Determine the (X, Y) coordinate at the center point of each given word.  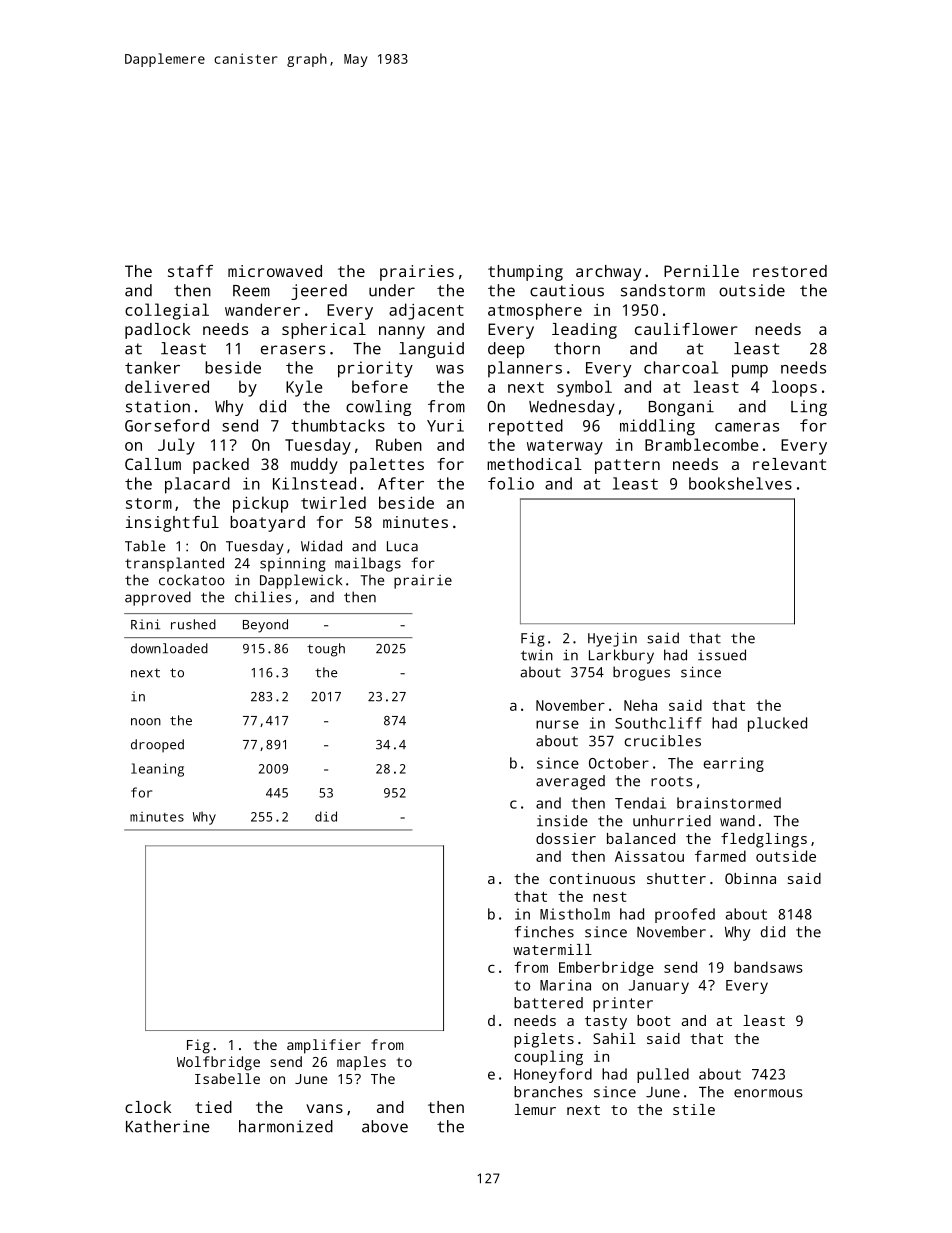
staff (190, 271)
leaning (157, 770)
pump (750, 371)
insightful (172, 524)
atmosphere (535, 311)
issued (722, 655)
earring (733, 764)
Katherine (168, 1126)
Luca (402, 546)
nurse (557, 724)
